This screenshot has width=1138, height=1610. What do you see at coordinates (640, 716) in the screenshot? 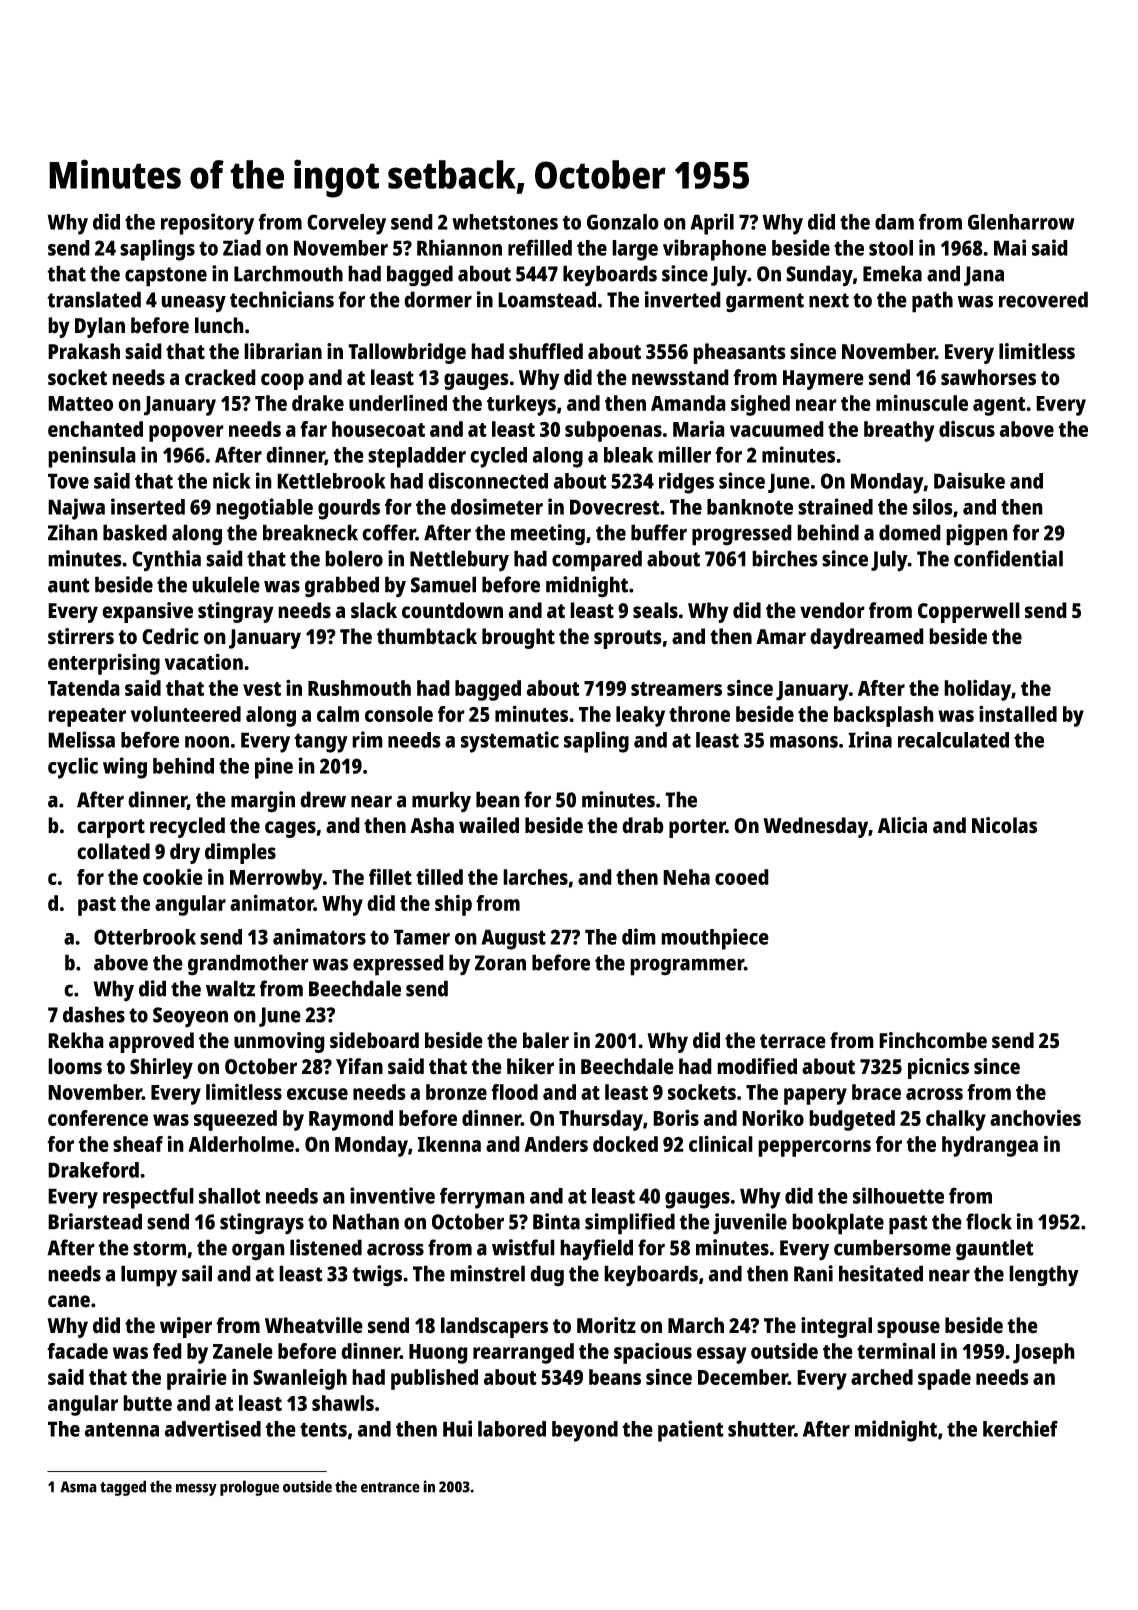
I see `leaky` at bounding box center [640, 716].
